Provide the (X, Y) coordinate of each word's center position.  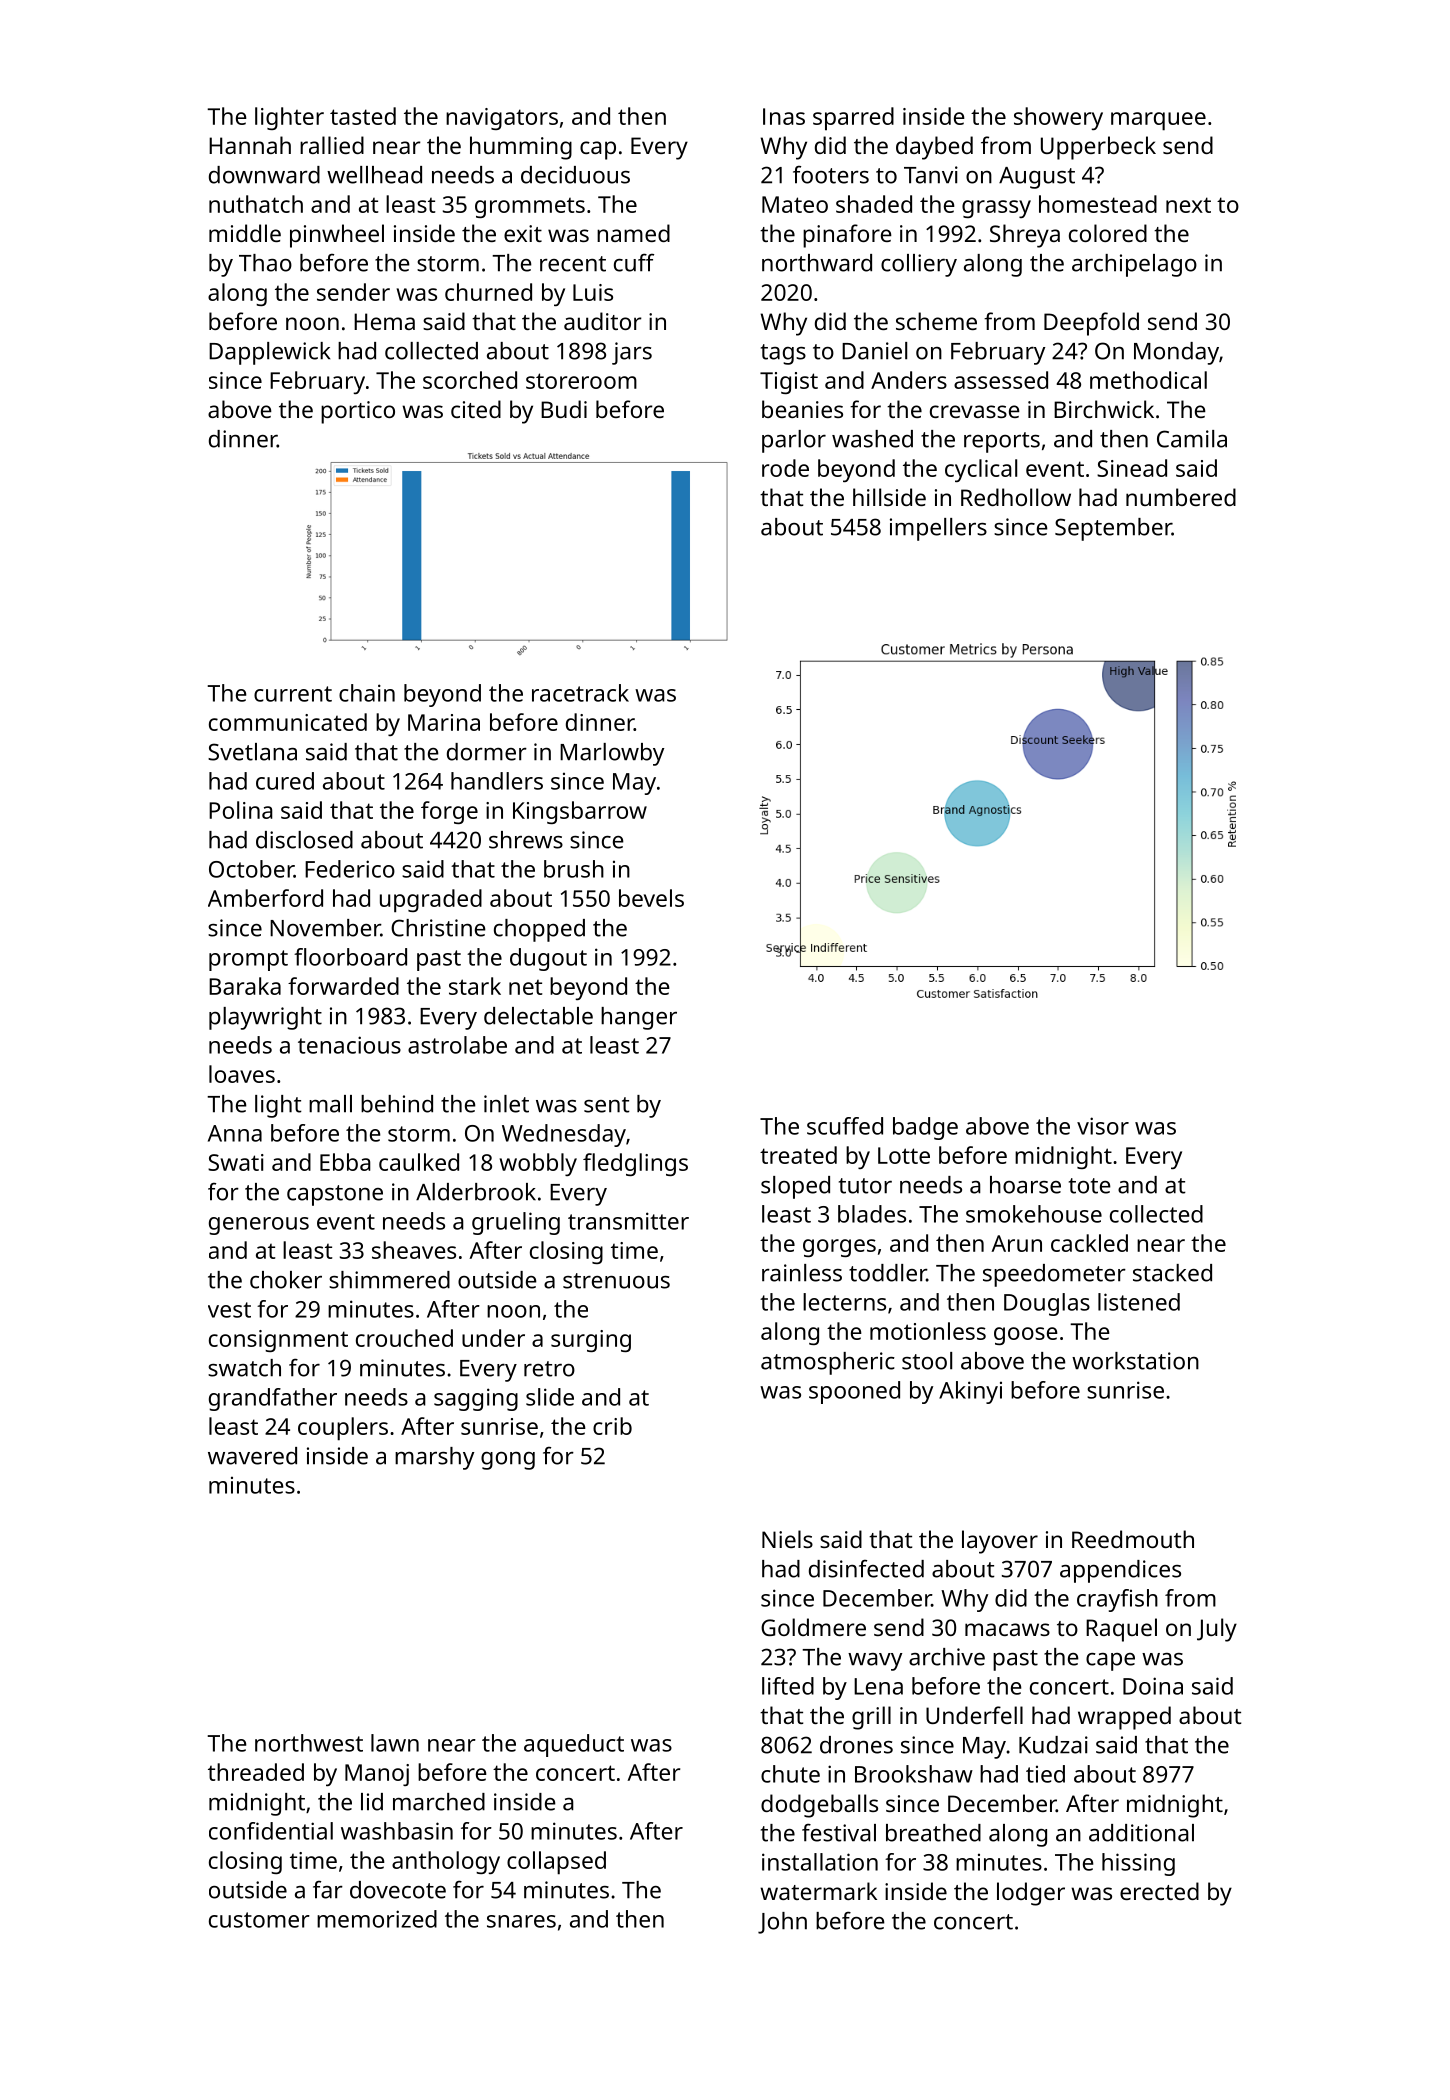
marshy (434, 1458)
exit (523, 233)
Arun (1016, 1243)
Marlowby (612, 754)
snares (521, 1921)
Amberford (265, 898)
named (633, 233)
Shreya (1025, 236)
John (782, 1923)
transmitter (628, 1221)
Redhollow (1016, 497)
